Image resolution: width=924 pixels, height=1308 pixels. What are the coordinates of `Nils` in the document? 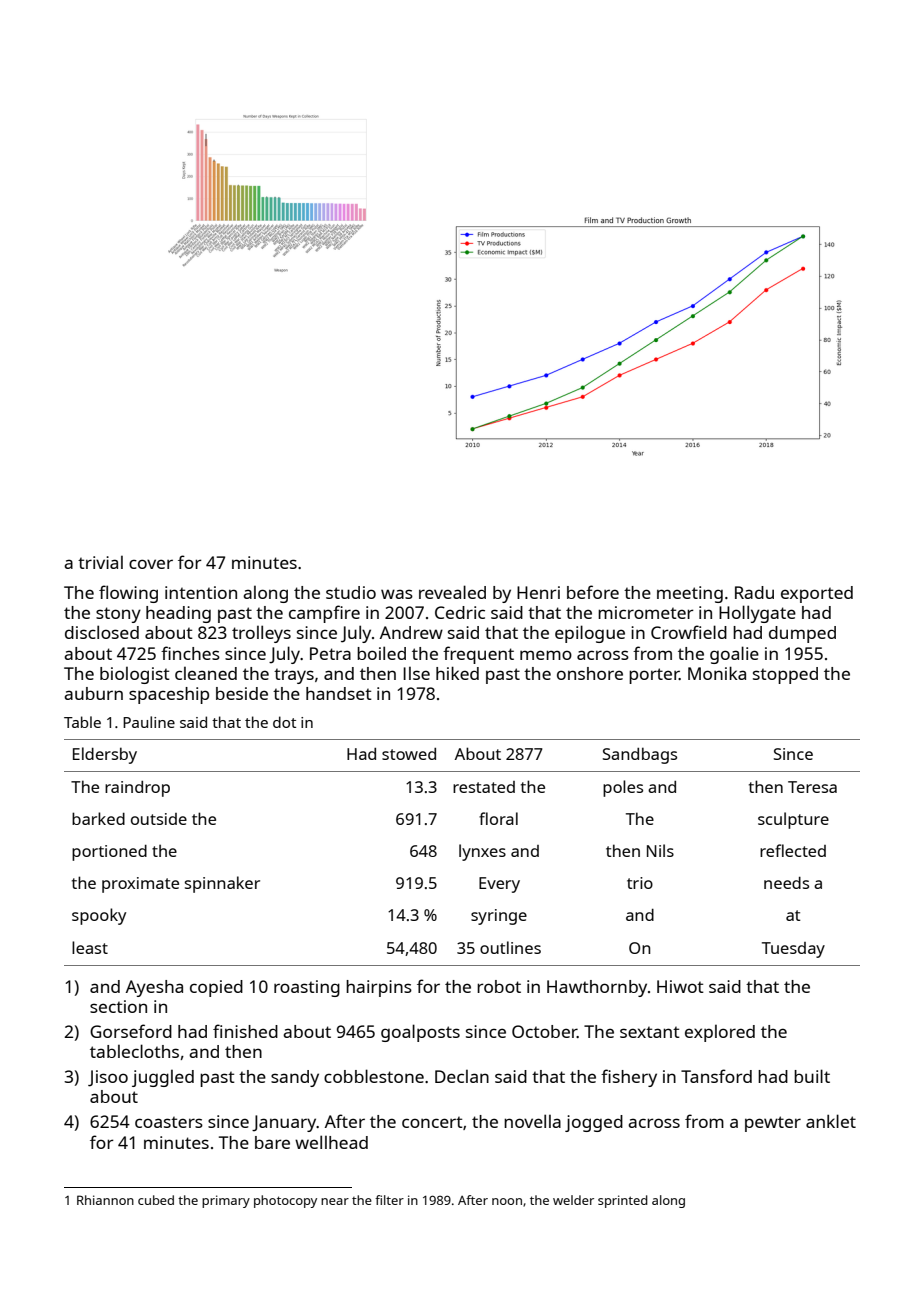 It's located at (660, 850).
